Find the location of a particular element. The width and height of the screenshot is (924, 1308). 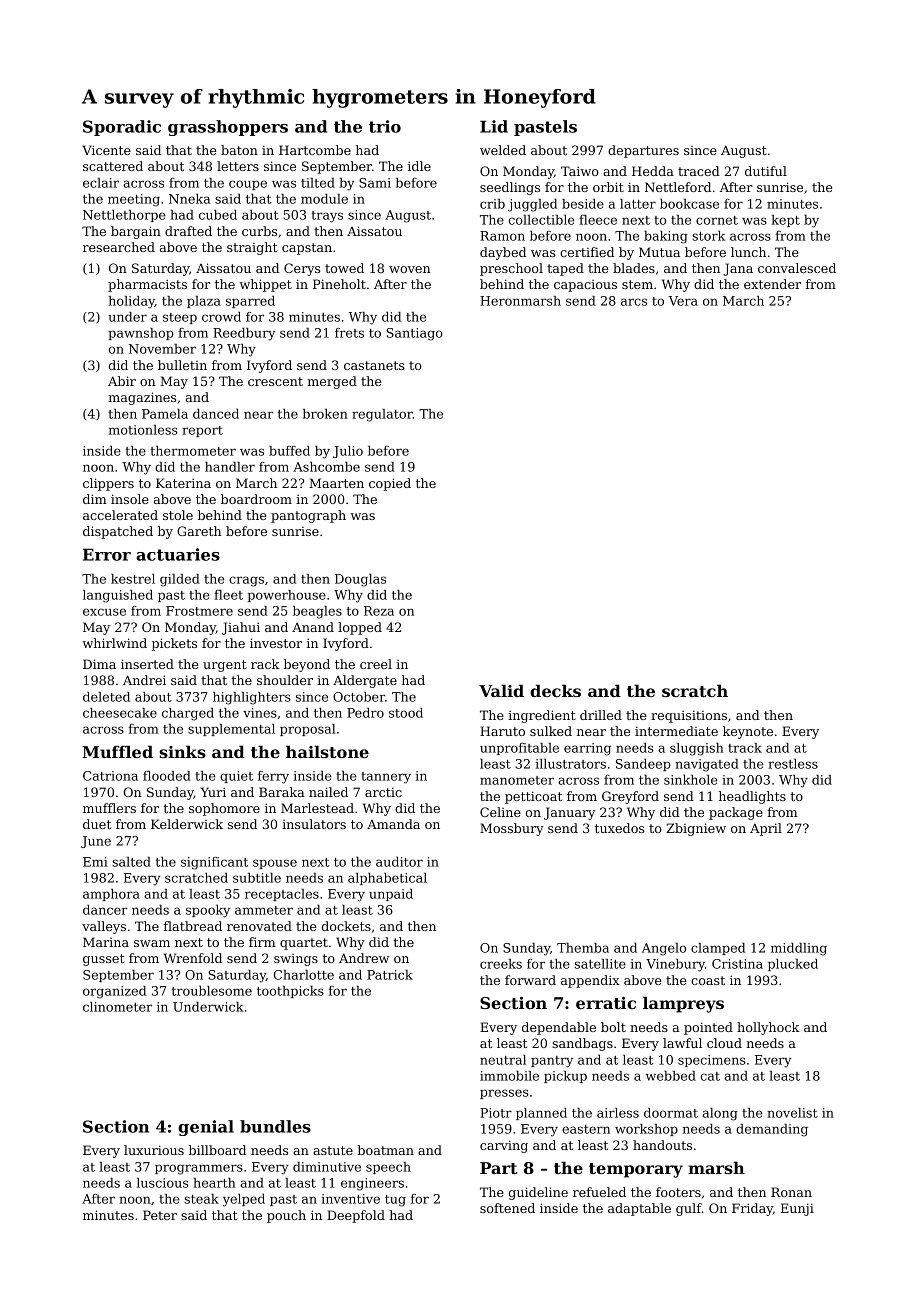

Amanda is located at coordinates (393, 824).
